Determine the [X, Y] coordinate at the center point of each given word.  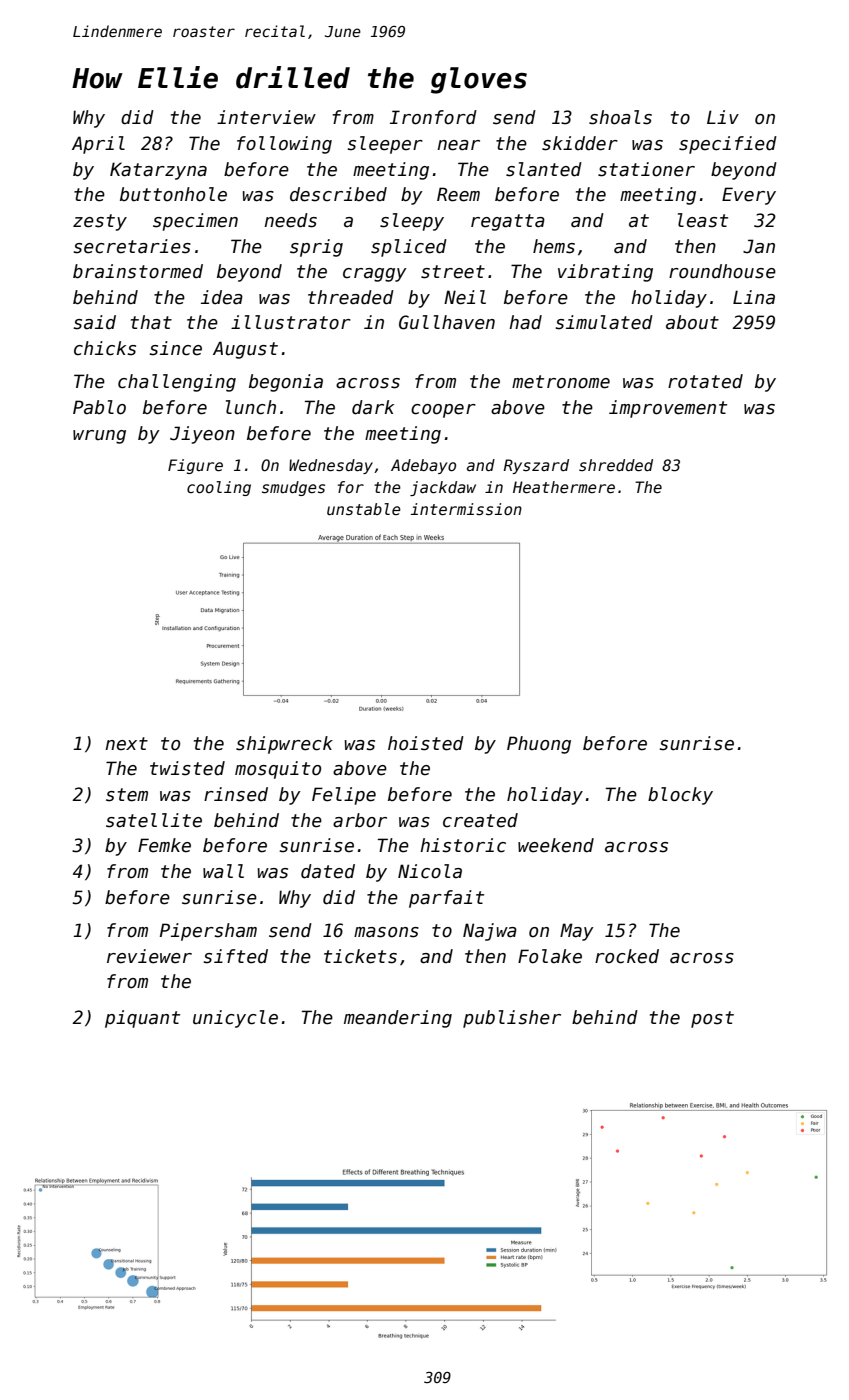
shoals [620, 117]
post [712, 1019]
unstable [364, 509]
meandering [398, 1019]
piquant [142, 1019]
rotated [705, 381]
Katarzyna [158, 171]
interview [266, 117]
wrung [99, 437]
